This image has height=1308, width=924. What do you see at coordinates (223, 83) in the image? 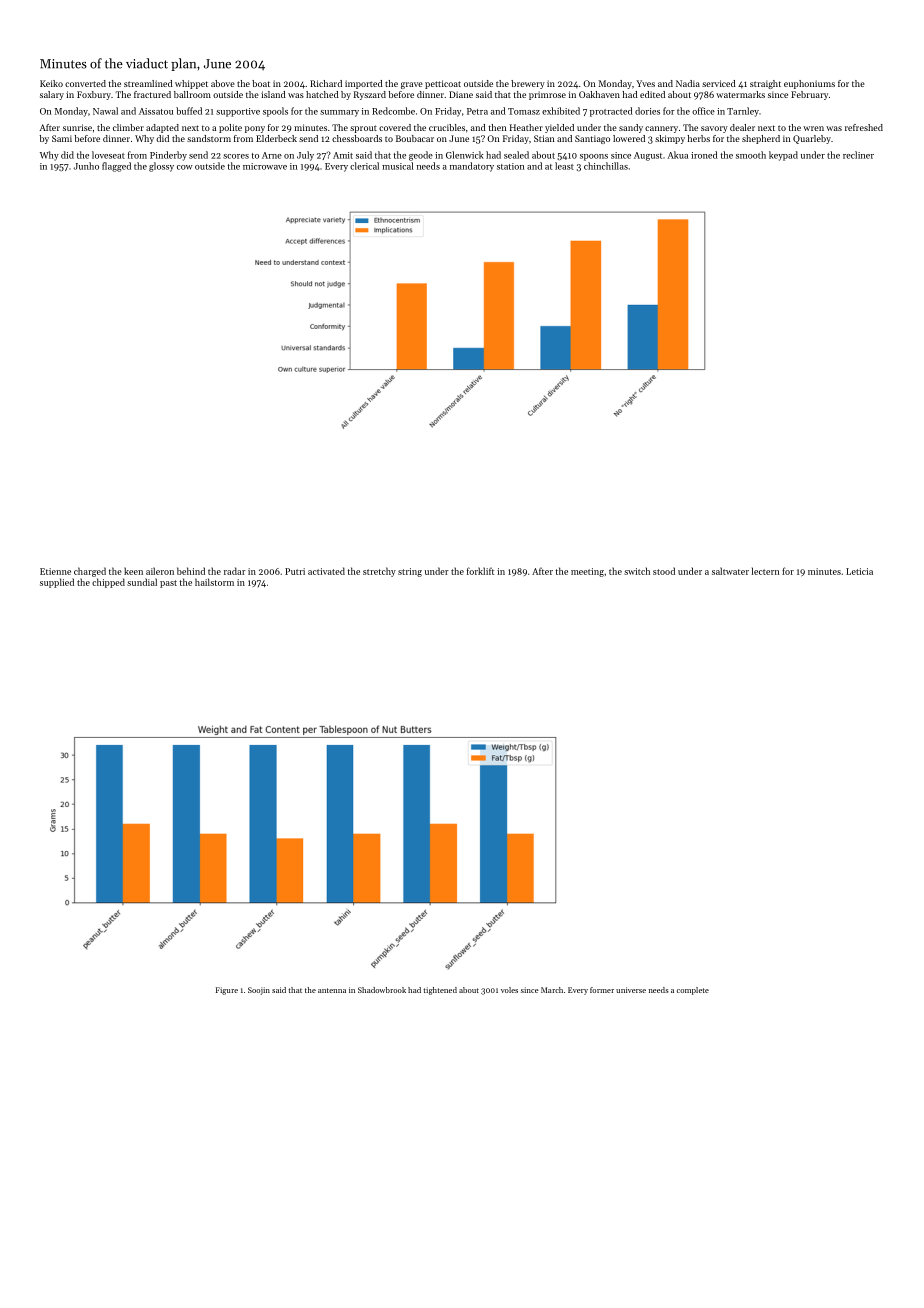
I see `above` at bounding box center [223, 83].
